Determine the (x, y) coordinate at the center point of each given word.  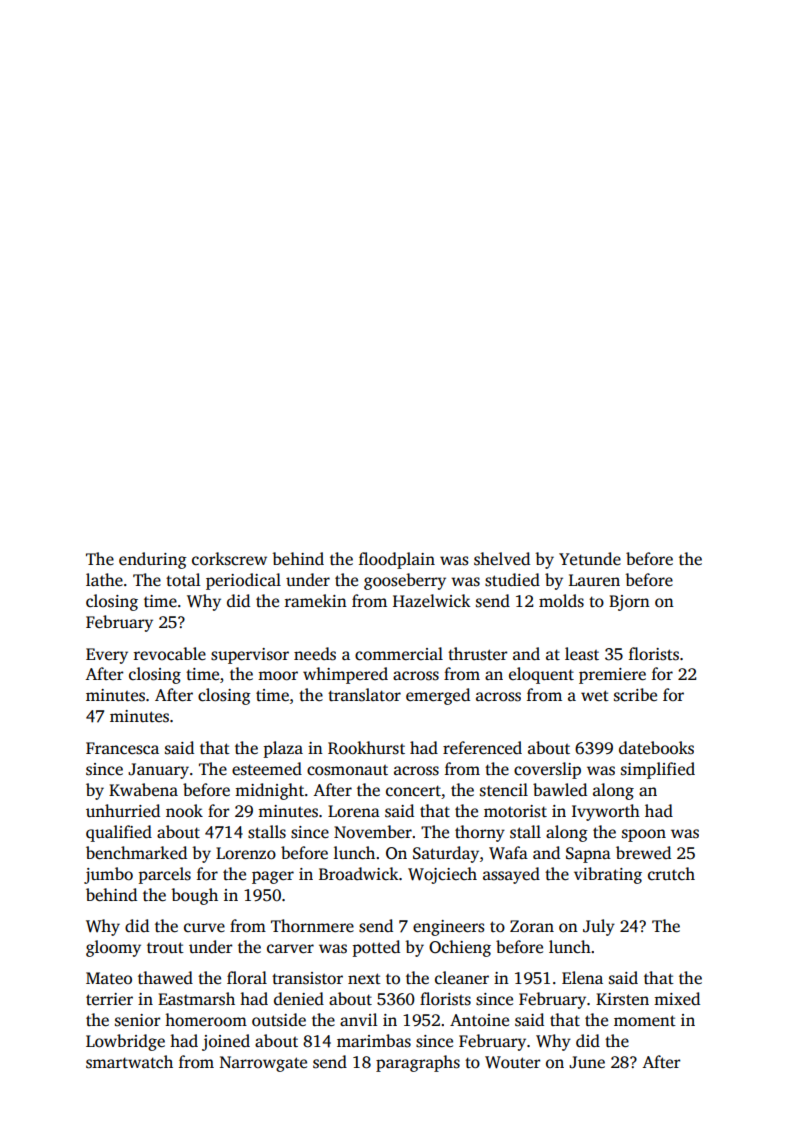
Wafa (508, 853)
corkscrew (229, 559)
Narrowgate (263, 1064)
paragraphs (418, 1063)
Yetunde (590, 559)
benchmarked (136, 853)
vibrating (608, 875)
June (587, 1062)
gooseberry (405, 581)
